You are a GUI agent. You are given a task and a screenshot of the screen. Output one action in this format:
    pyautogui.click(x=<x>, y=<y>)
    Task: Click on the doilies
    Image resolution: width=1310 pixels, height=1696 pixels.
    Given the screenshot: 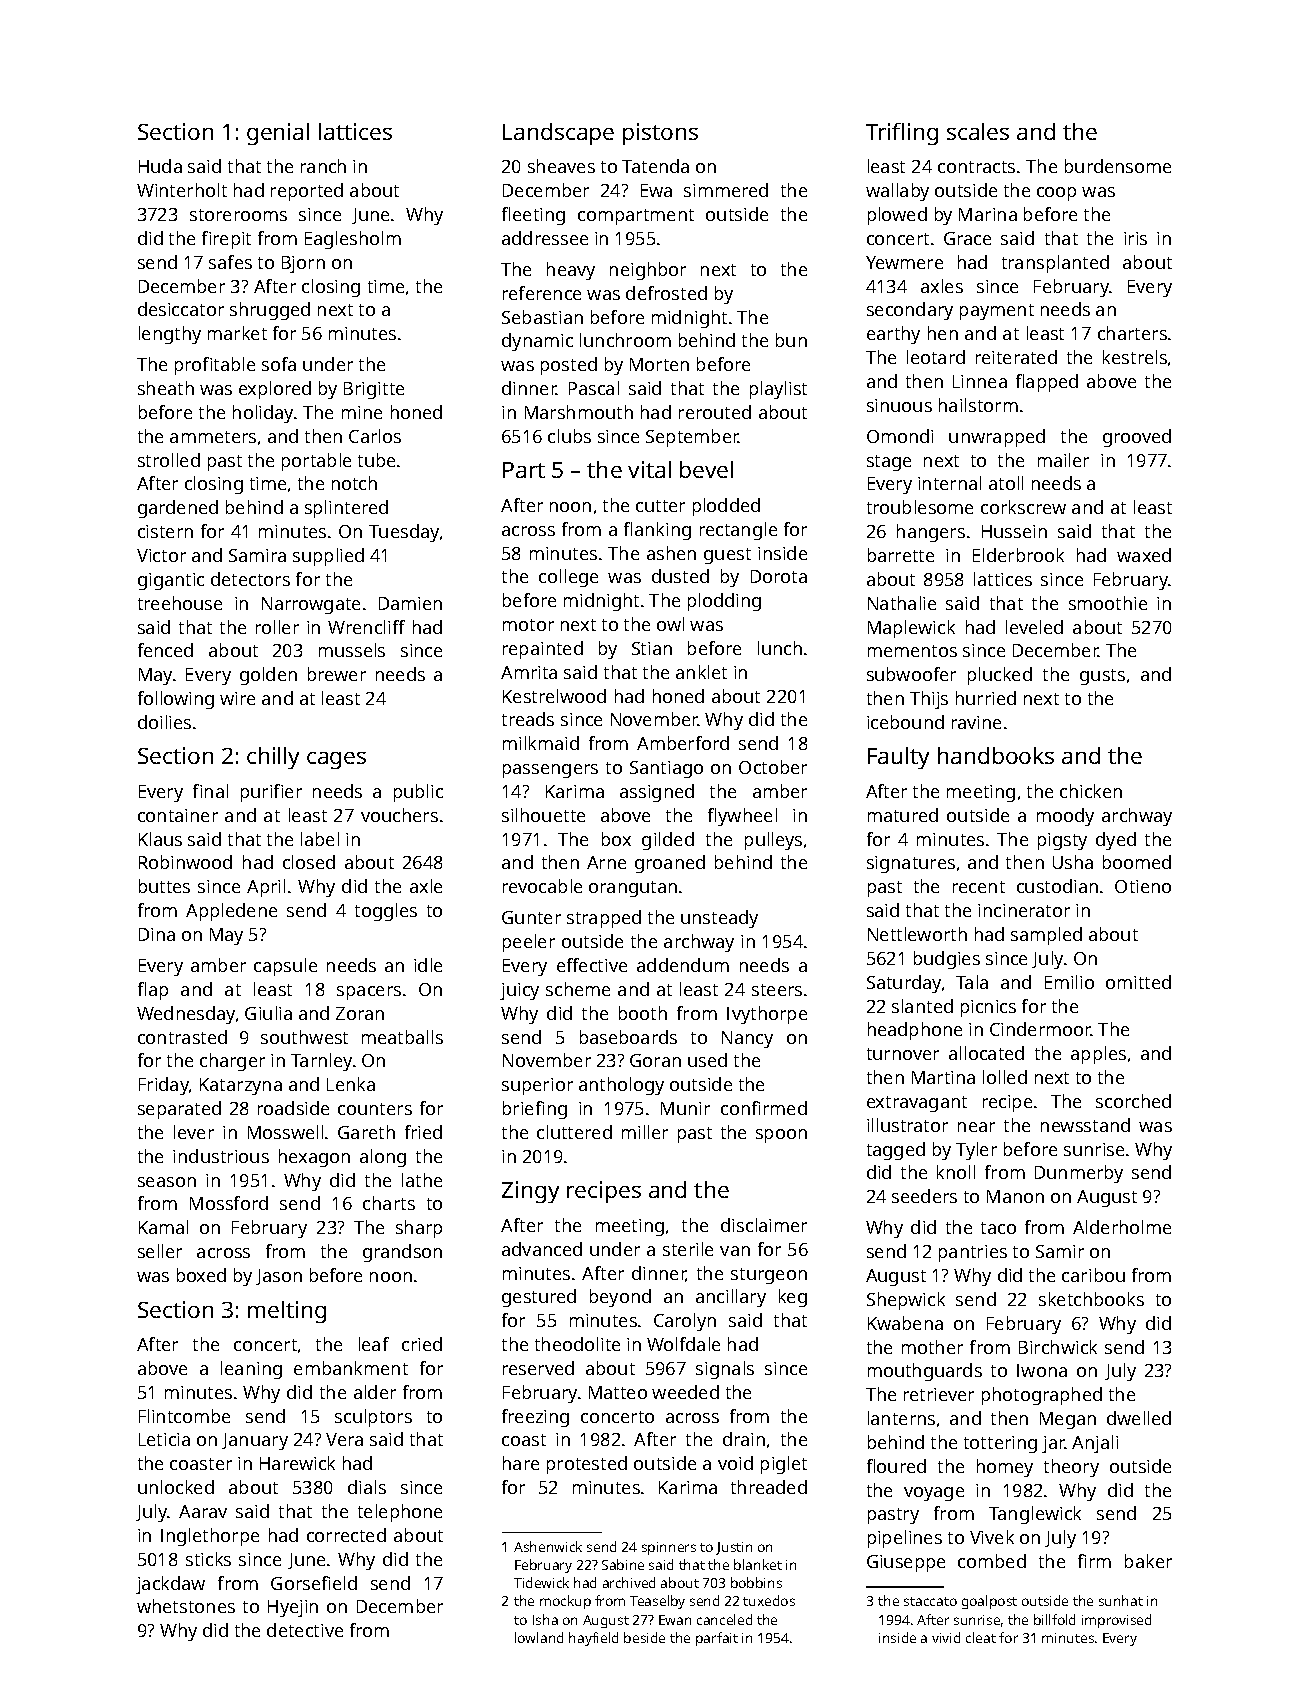 What is the action you would take?
    pyautogui.click(x=164, y=722)
